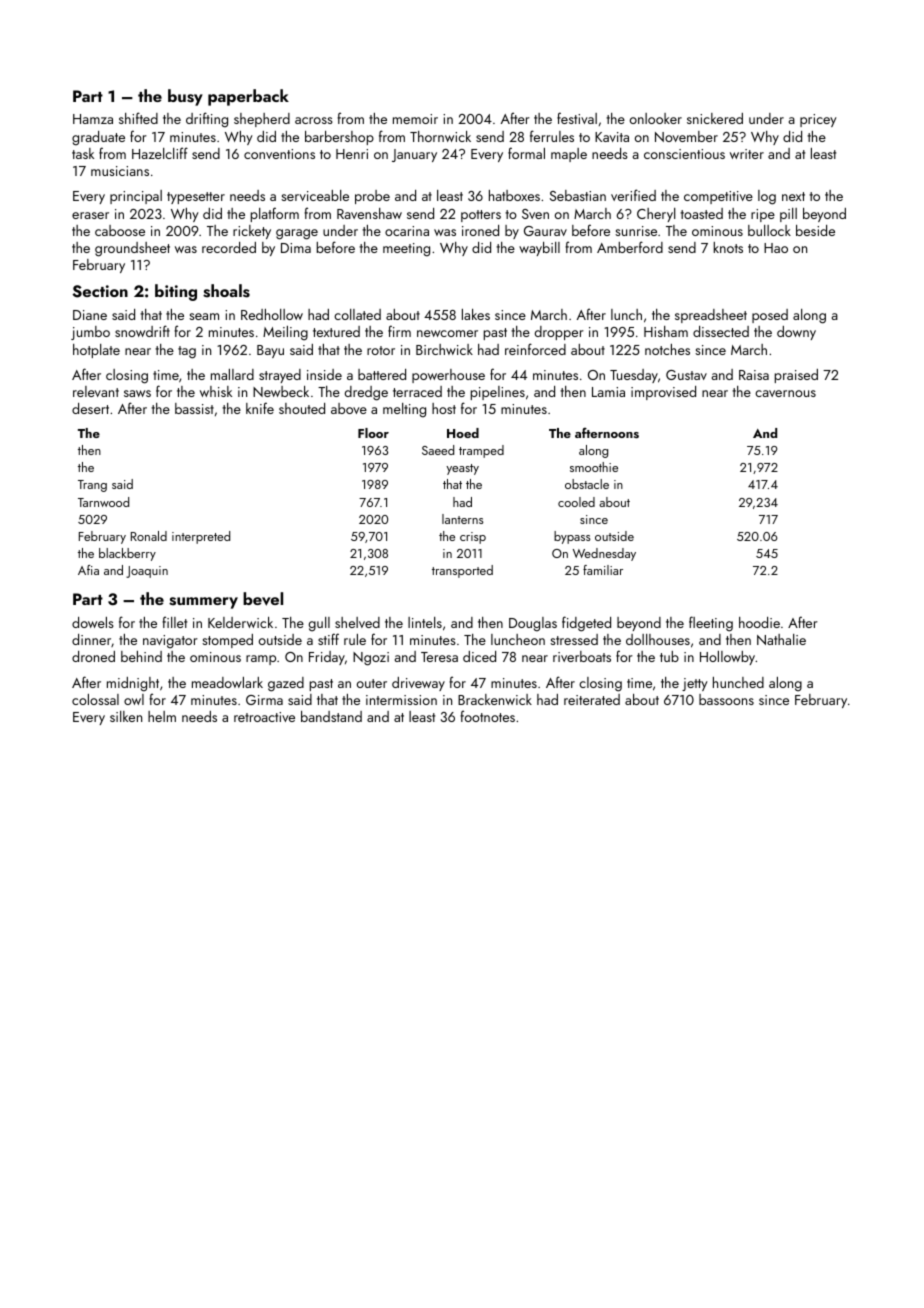 This page has height=1308, width=924. What do you see at coordinates (170, 642) in the page?
I see `navigator` at bounding box center [170, 642].
